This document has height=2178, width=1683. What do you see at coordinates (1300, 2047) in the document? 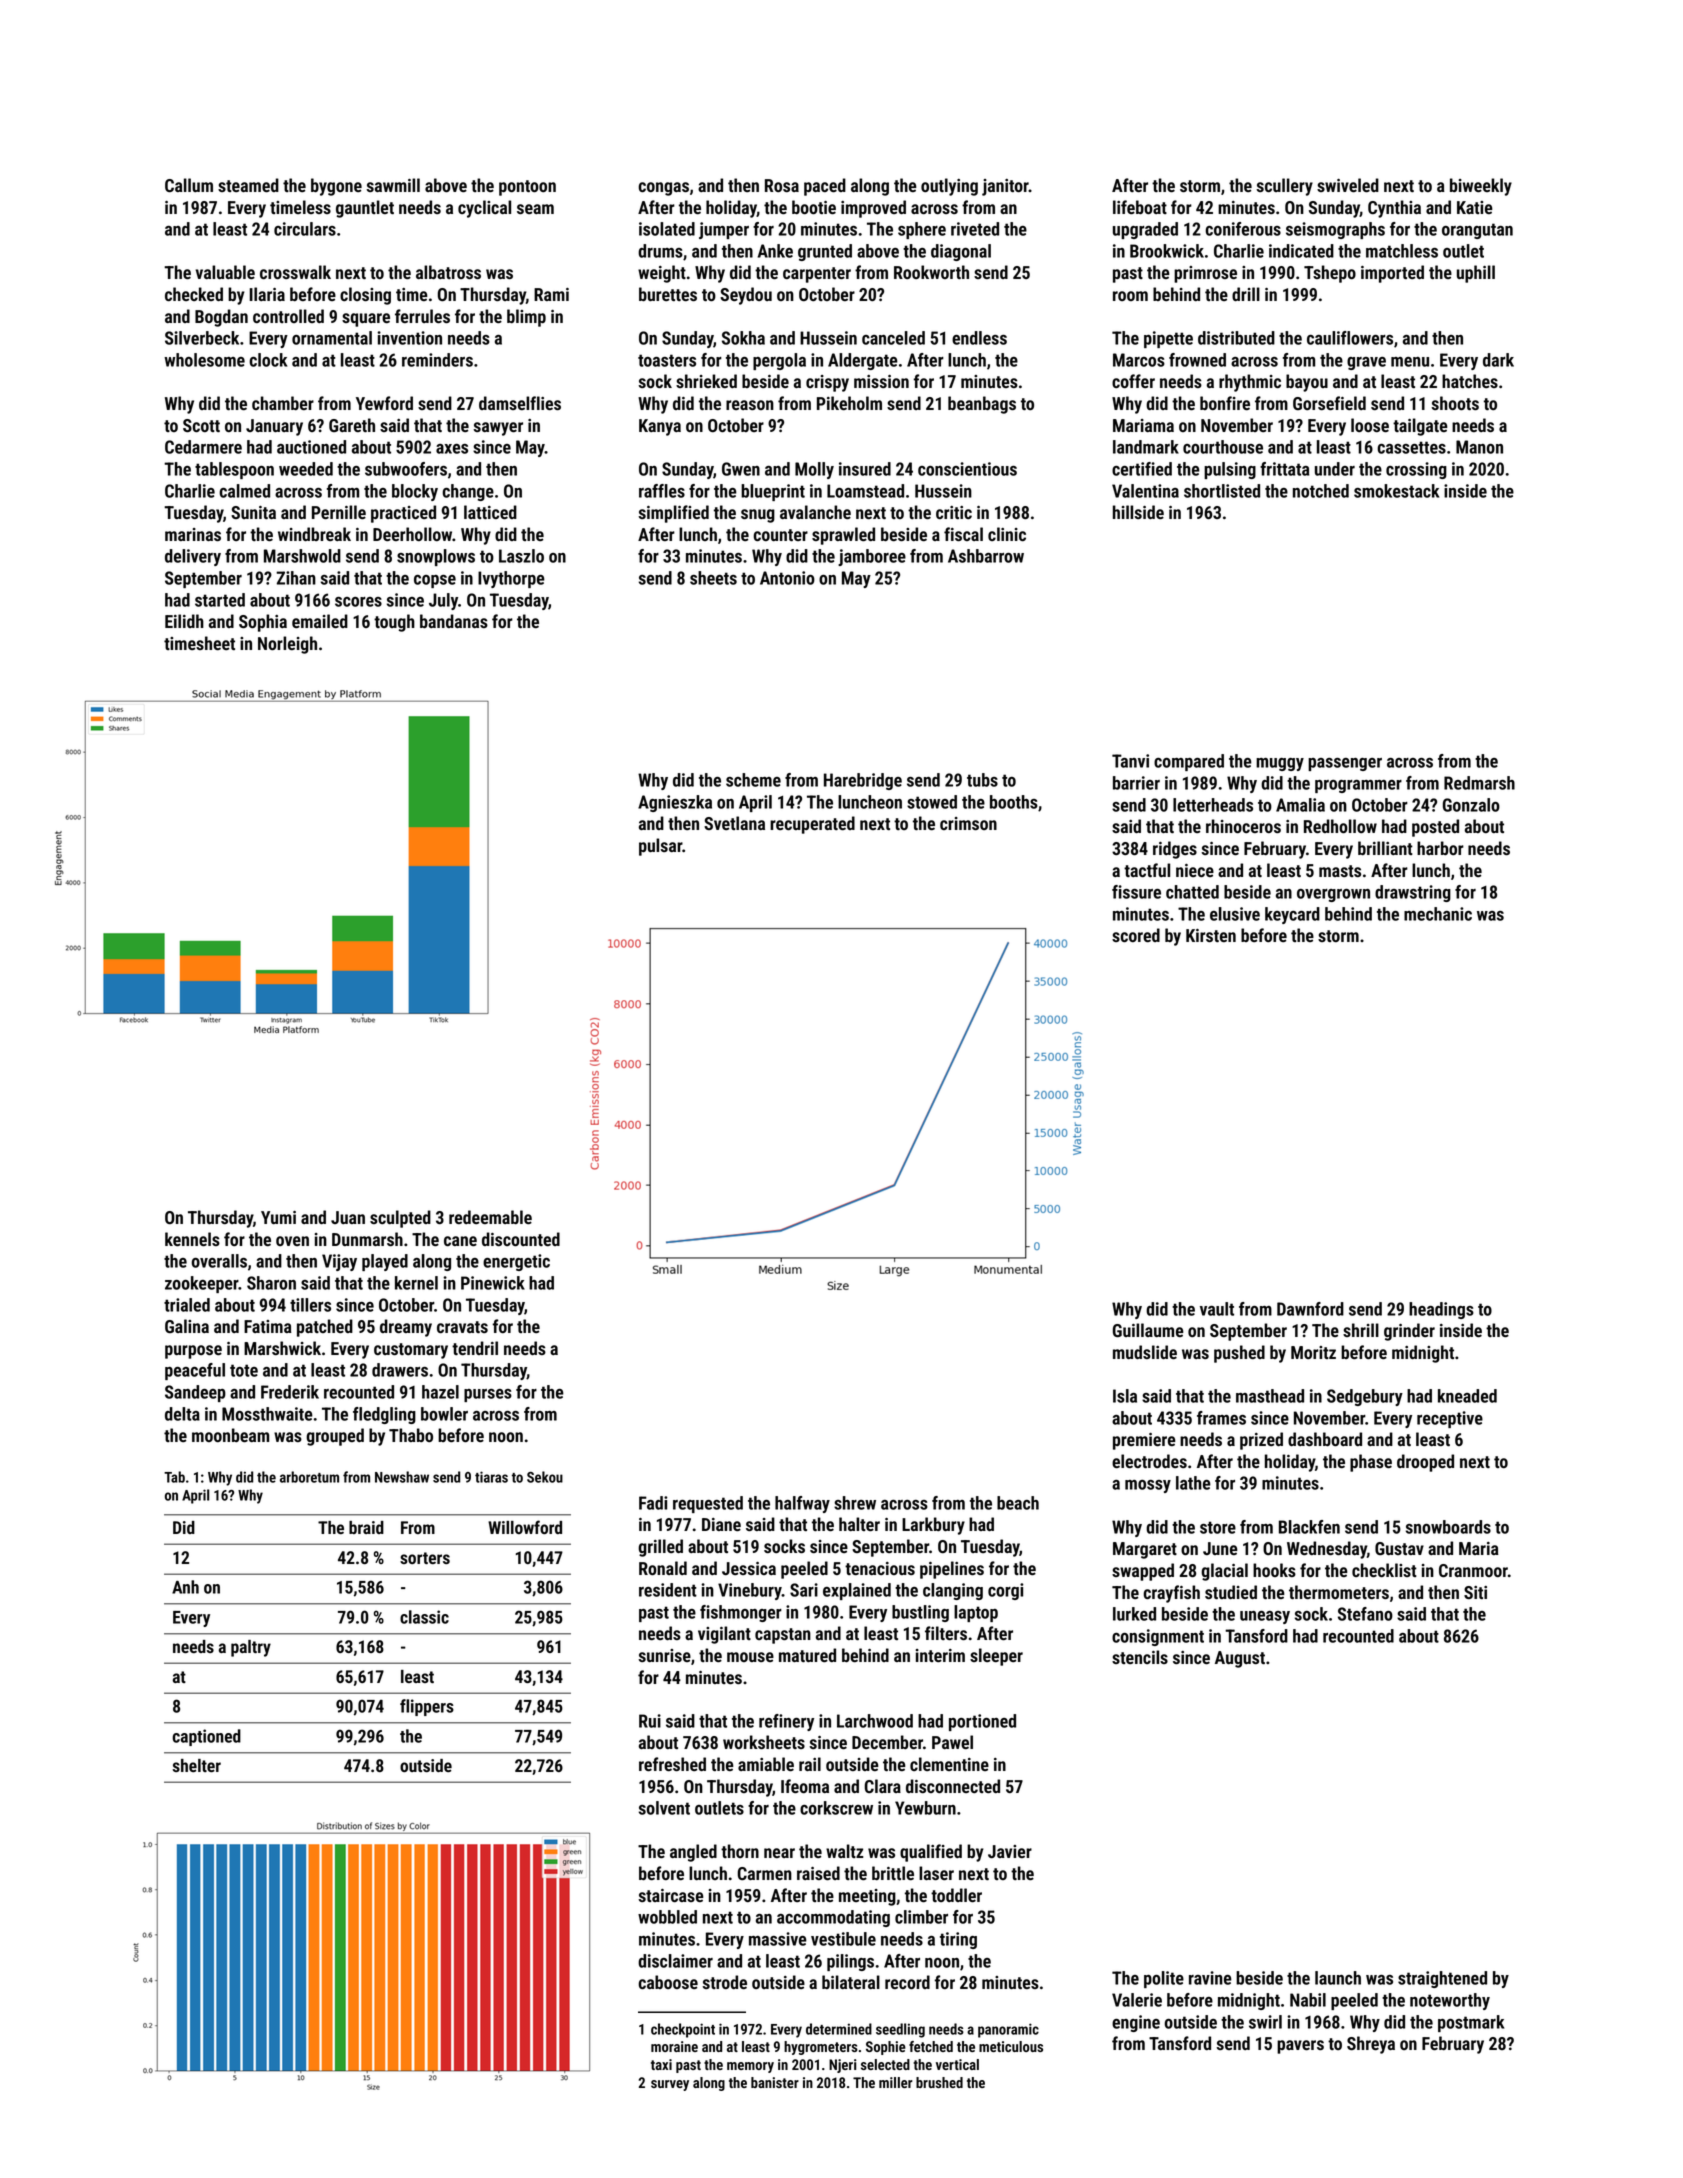
I see `pavers` at bounding box center [1300, 2047].
